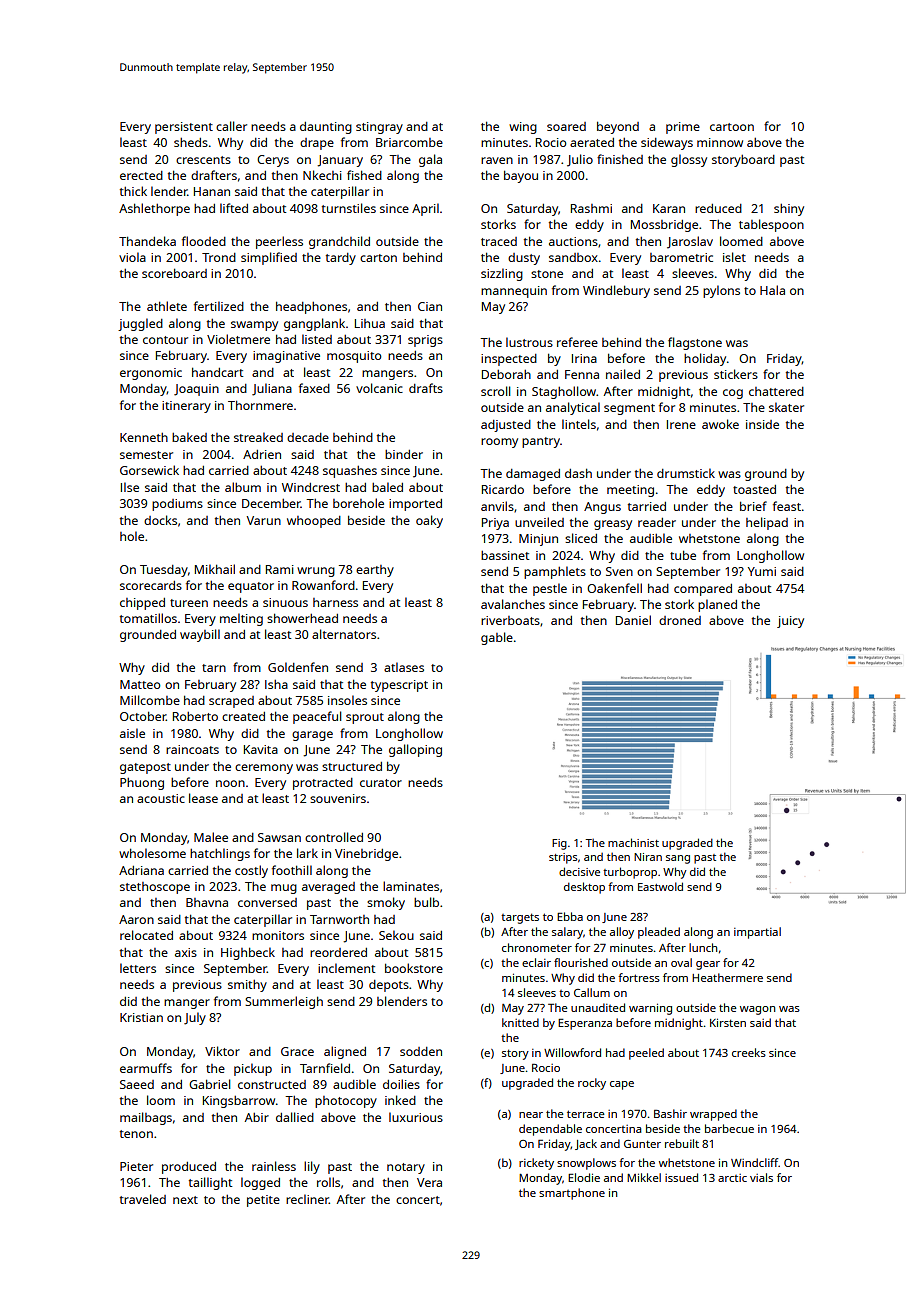 The width and height of the screenshot is (924, 1308). What do you see at coordinates (261, 749) in the screenshot?
I see `Kavita` at bounding box center [261, 749].
